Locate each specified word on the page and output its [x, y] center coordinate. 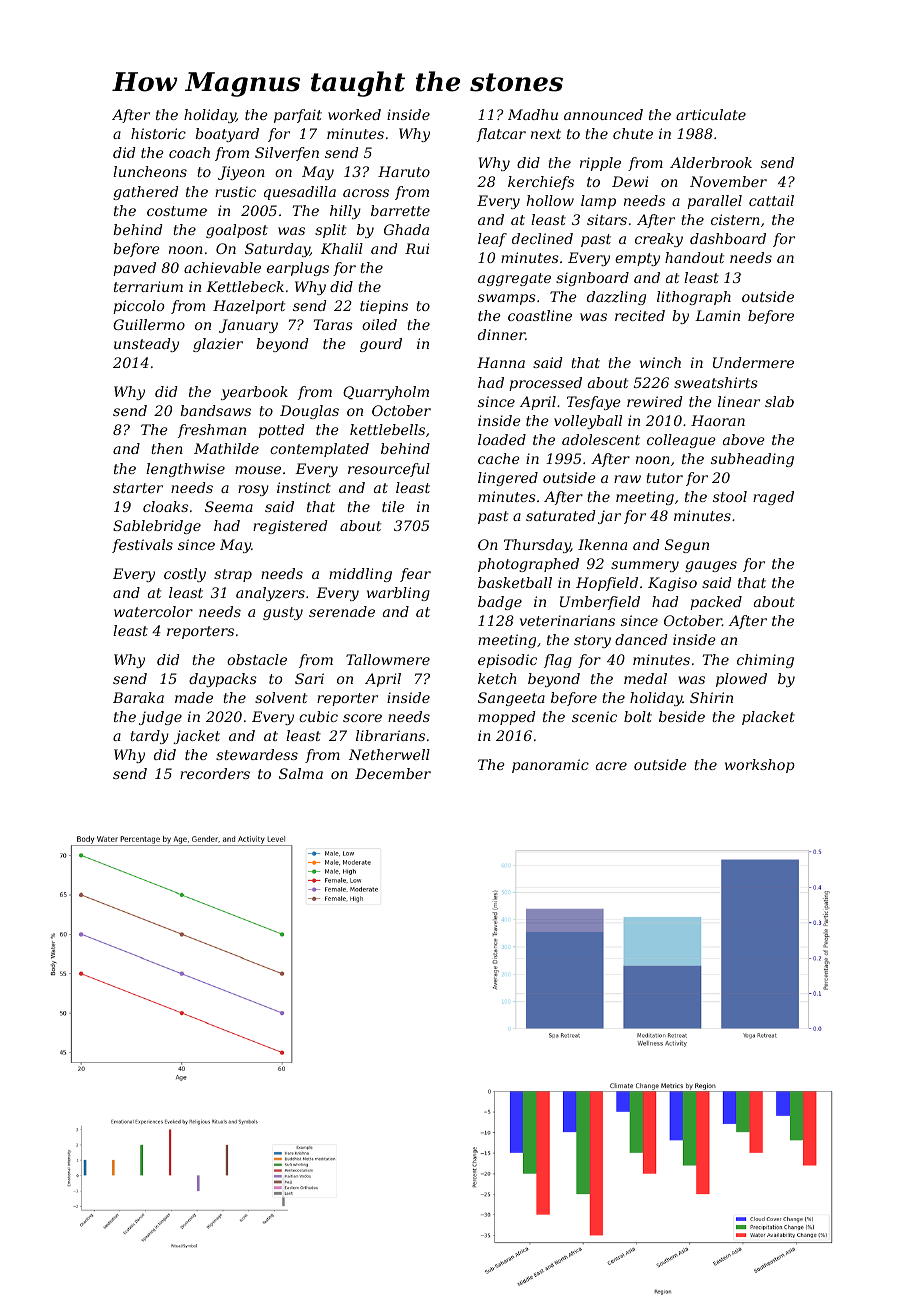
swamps [507, 299]
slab [779, 401]
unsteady [146, 345]
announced [603, 114]
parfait [298, 116]
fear [415, 575]
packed [716, 603]
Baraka [138, 697]
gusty [283, 613]
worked [354, 114]
